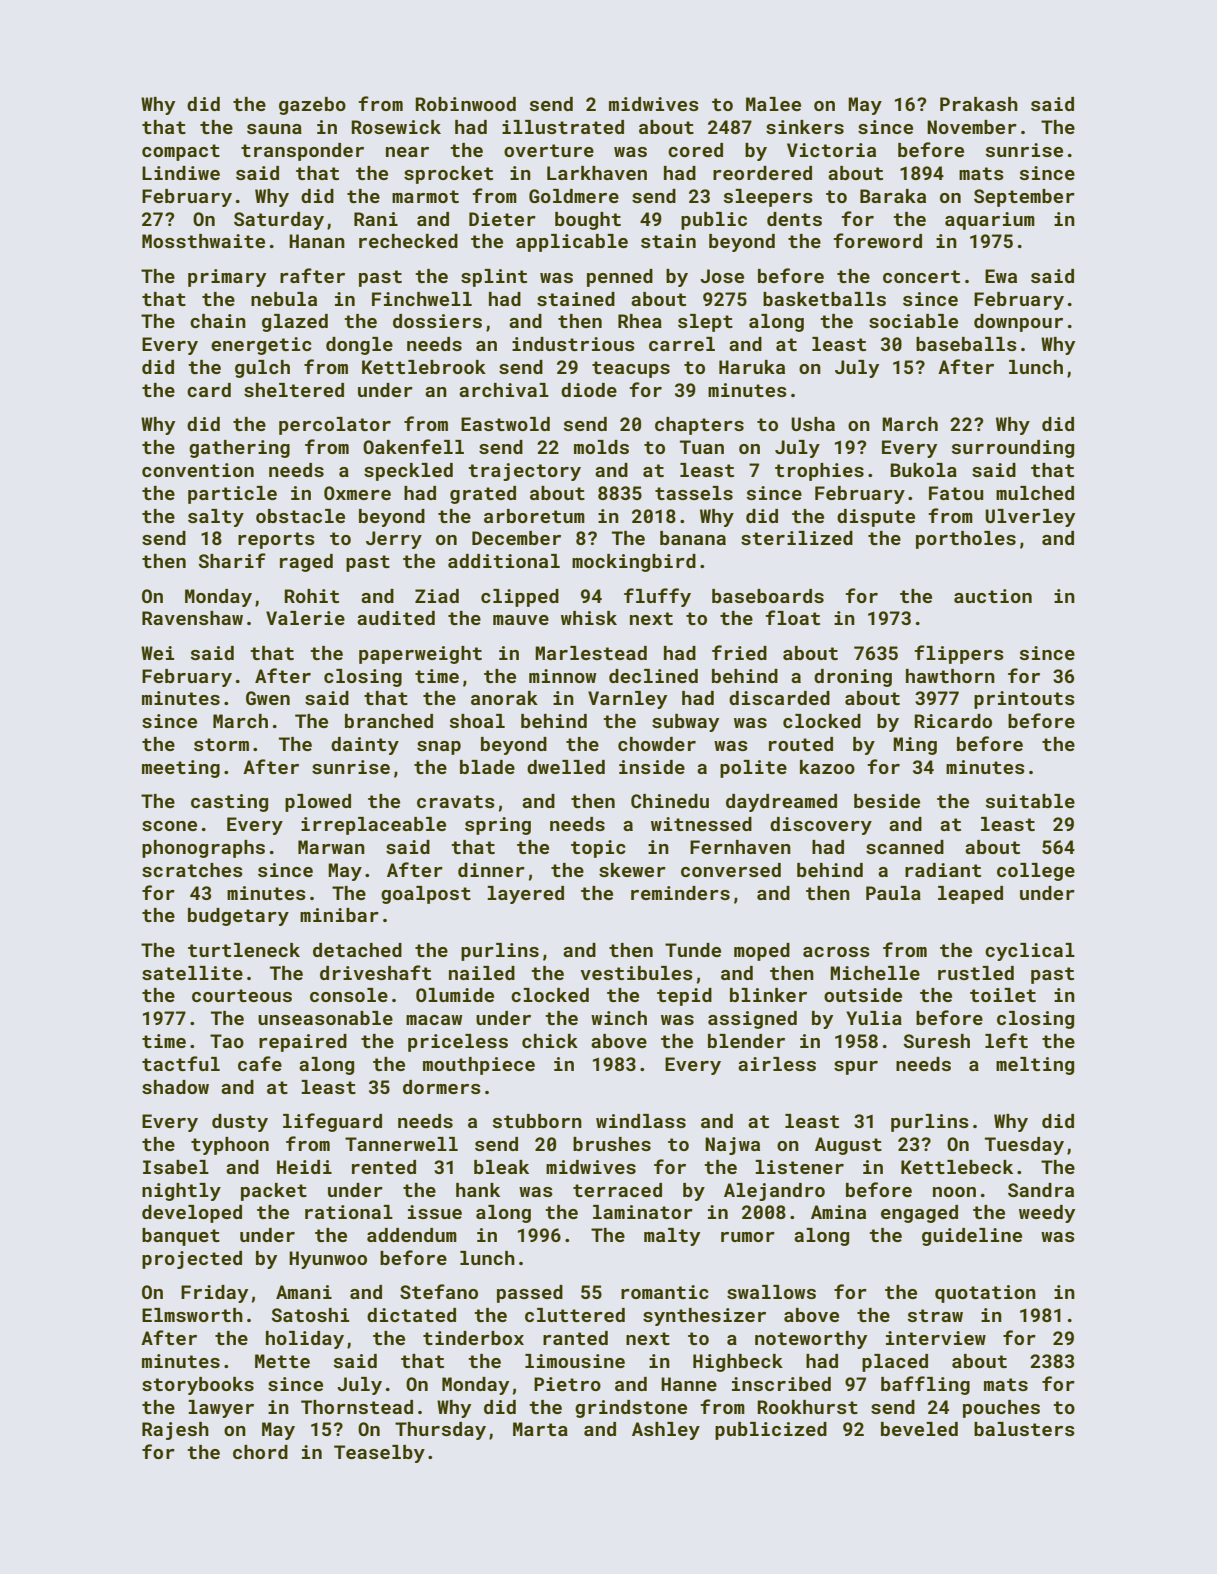  What do you see at coordinates (181, 769) in the image?
I see `meeting` at bounding box center [181, 769].
